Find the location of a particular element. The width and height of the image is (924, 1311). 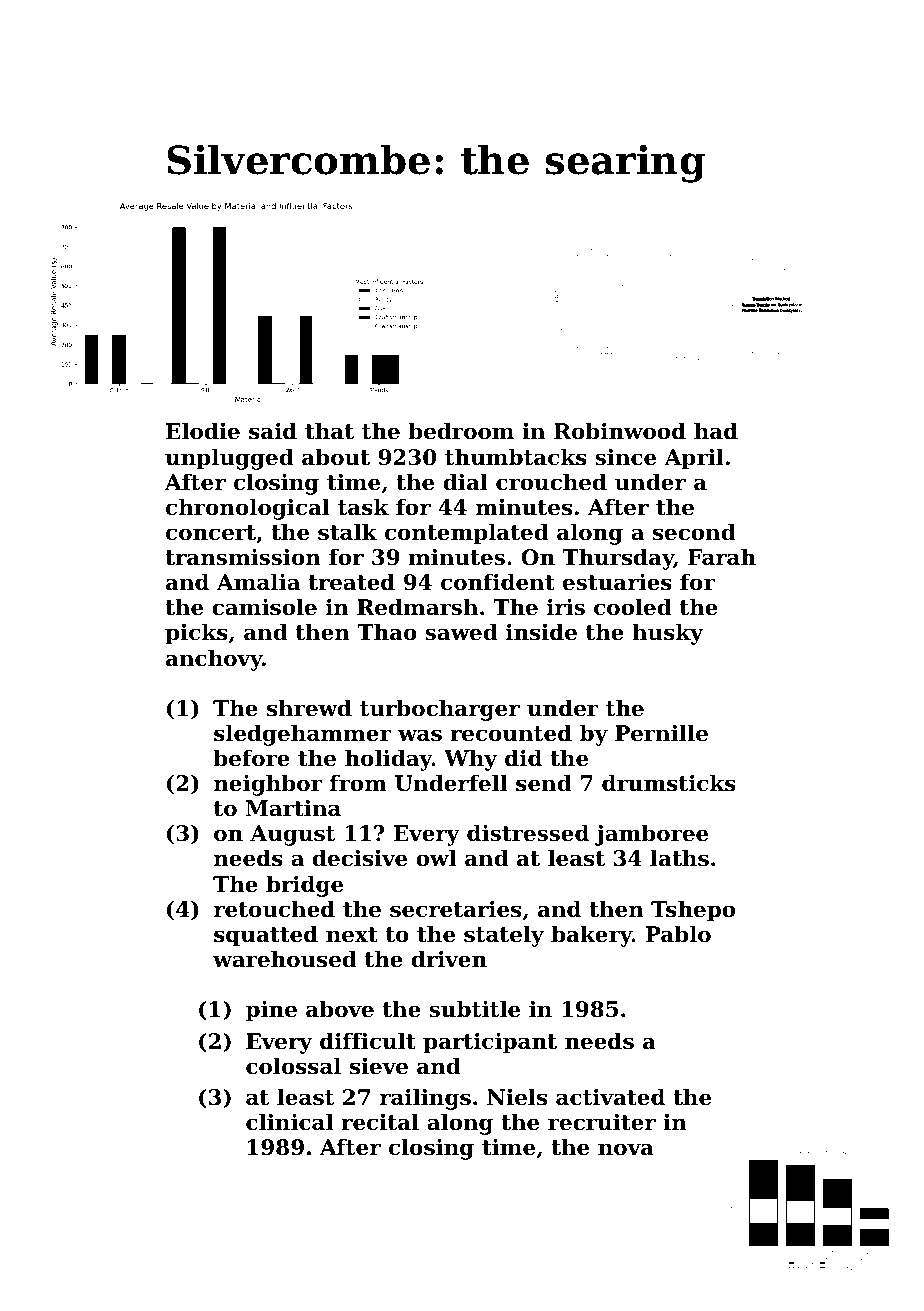

Amalia is located at coordinates (258, 582).
